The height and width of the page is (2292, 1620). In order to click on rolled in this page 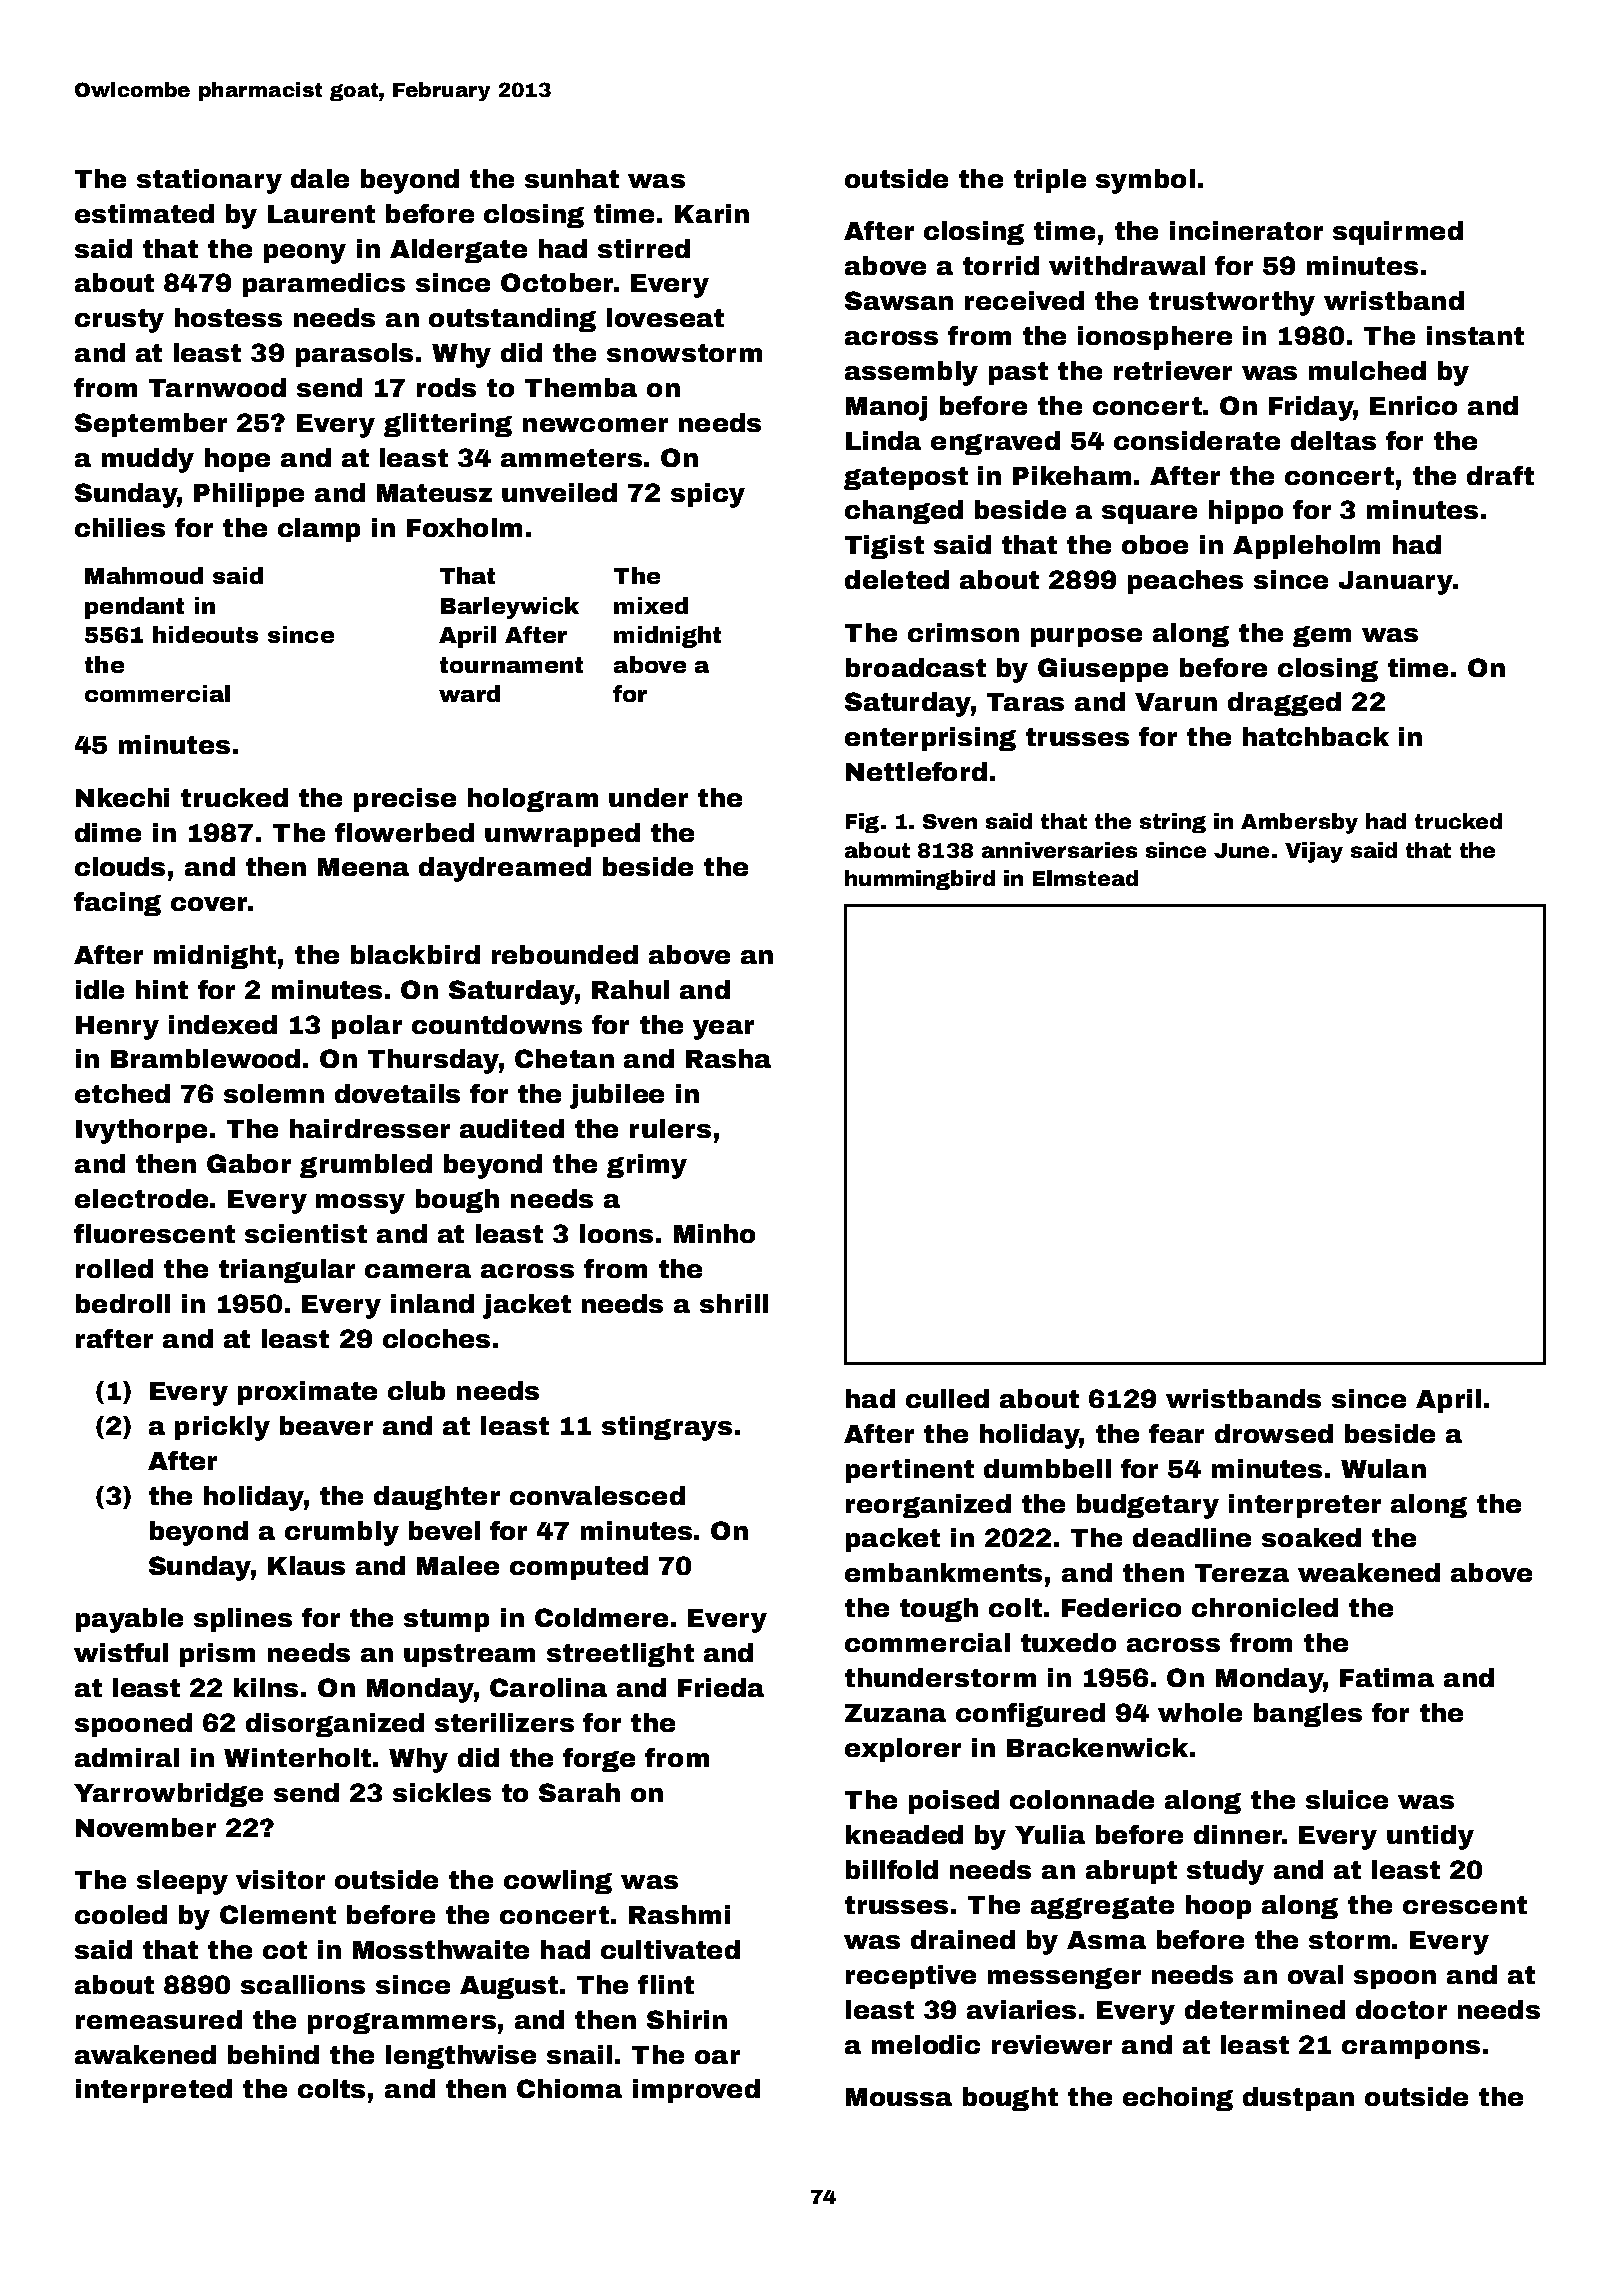, I will do `click(114, 1268)`.
